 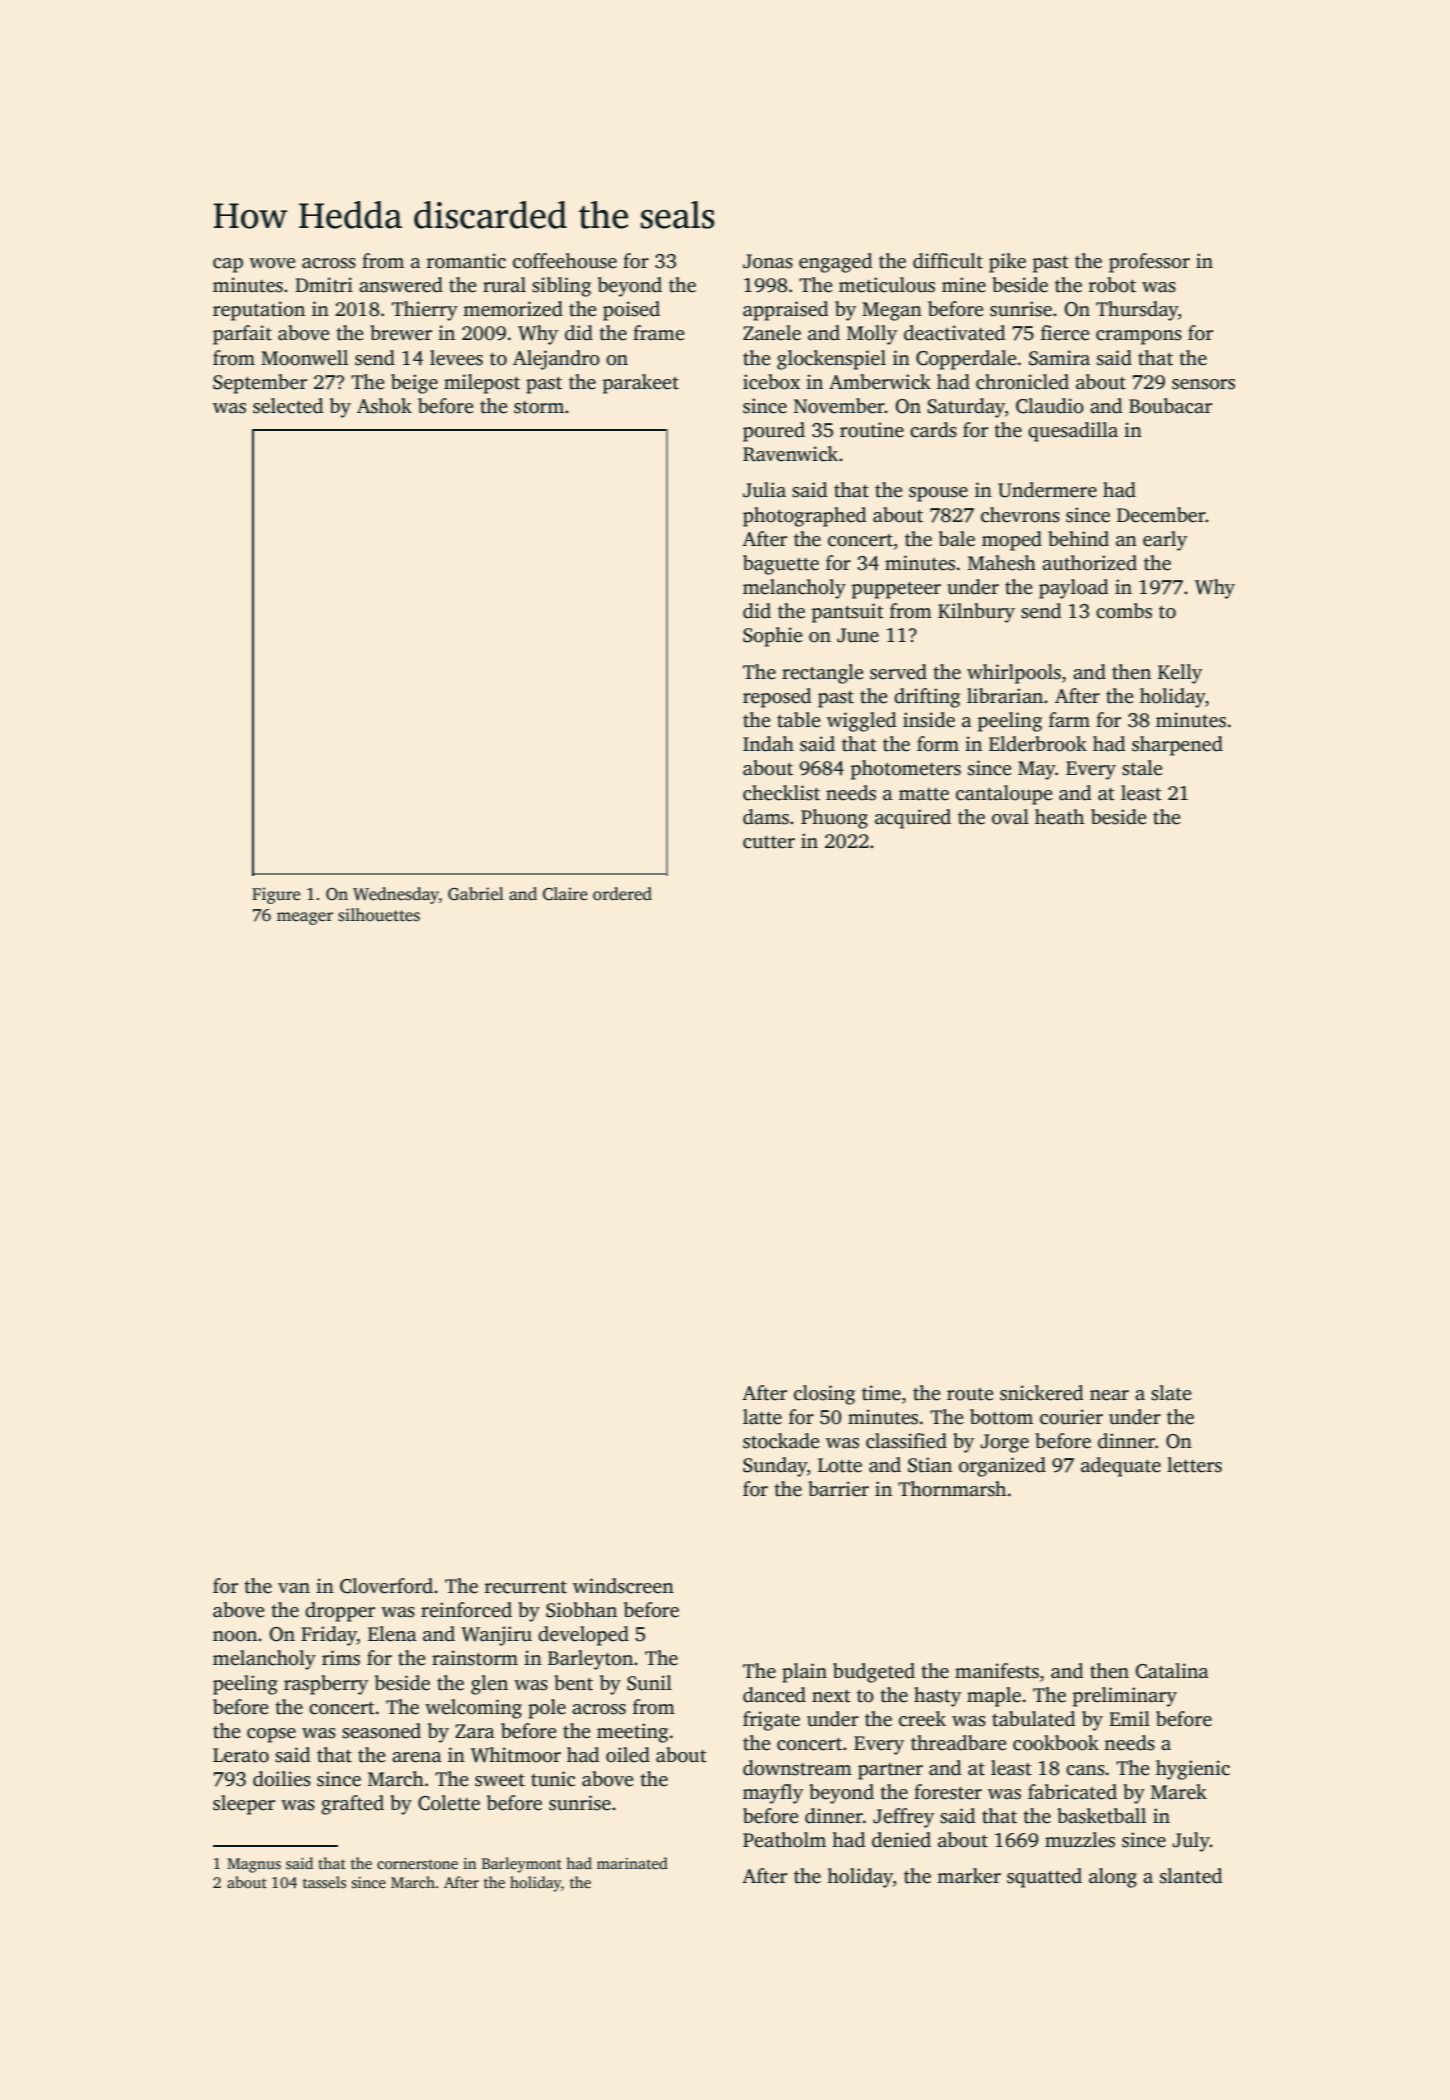 What do you see at coordinates (1059, 817) in the screenshot?
I see `heath` at bounding box center [1059, 817].
